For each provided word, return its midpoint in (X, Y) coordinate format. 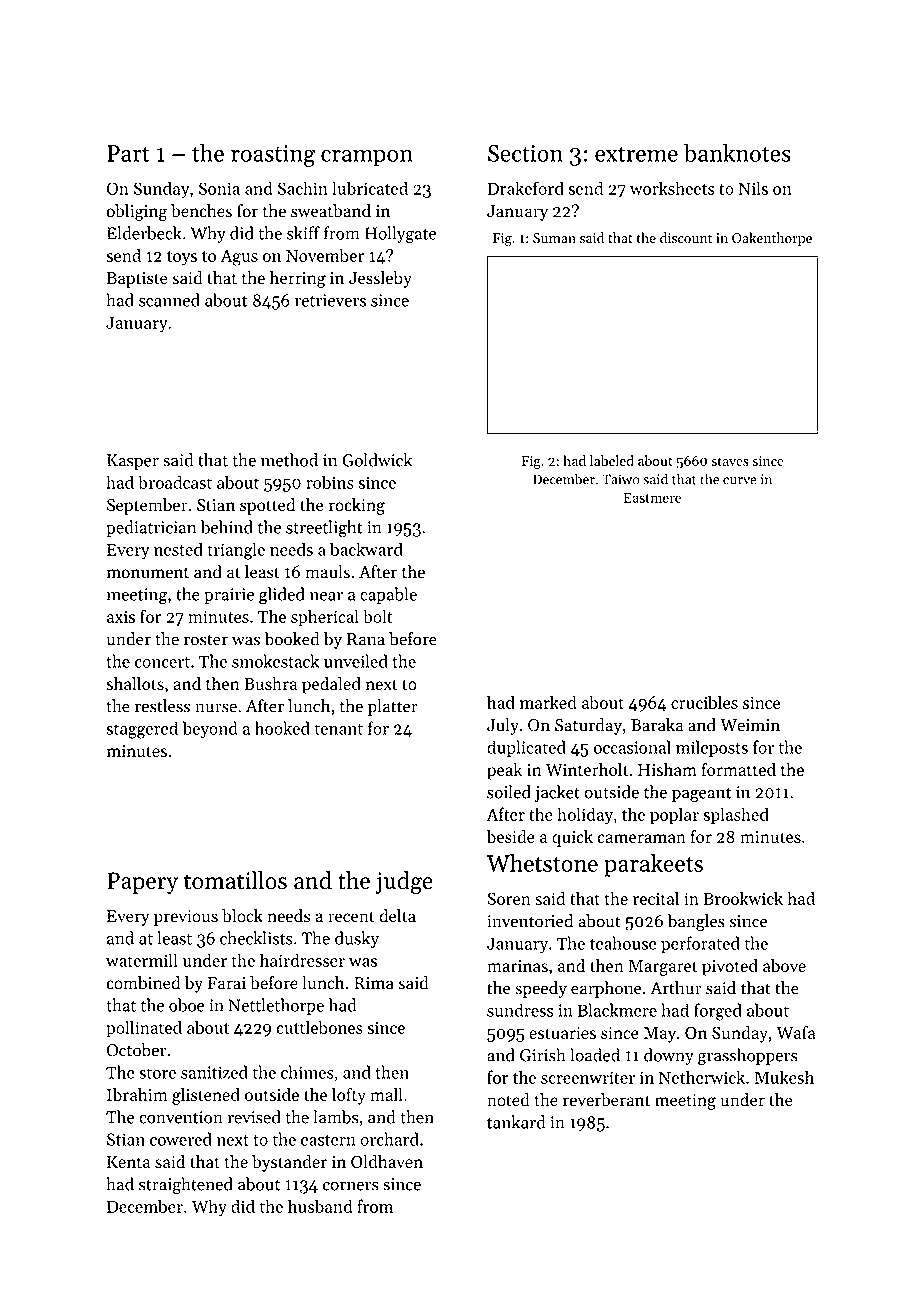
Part (128, 153)
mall (386, 1094)
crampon (367, 158)
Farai (227, 983)
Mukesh (784, 1077)
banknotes (737, 152)
